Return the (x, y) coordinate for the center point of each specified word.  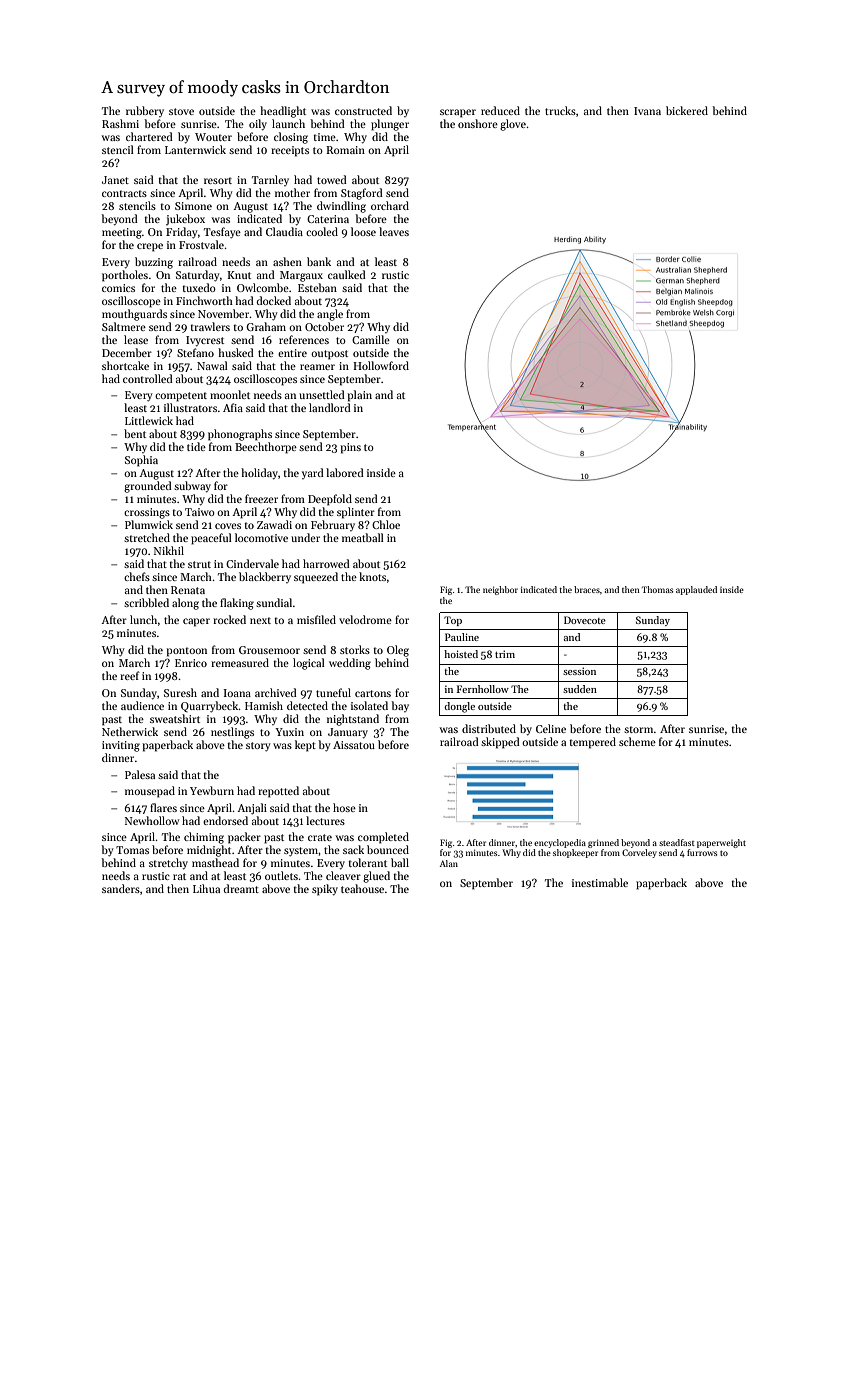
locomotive (261, 537)
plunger (390, 125)
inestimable (600, 882)
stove (181, 111)
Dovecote (585, 620)
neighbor (500, 590)
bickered (687, 110)
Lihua (206, 888)
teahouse (362, 888)
